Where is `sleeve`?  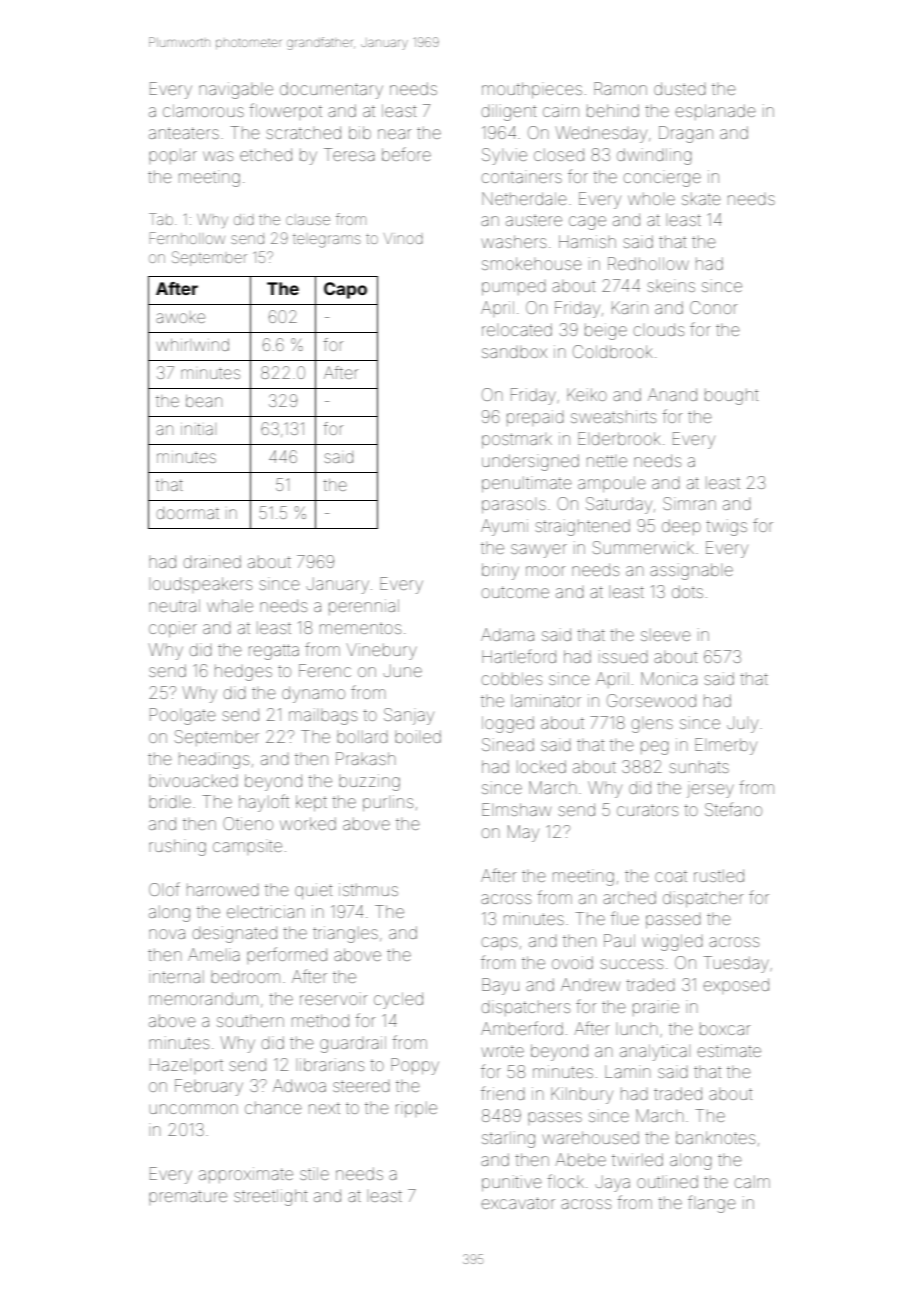 sleeve is located at coordinates (666, 634).
